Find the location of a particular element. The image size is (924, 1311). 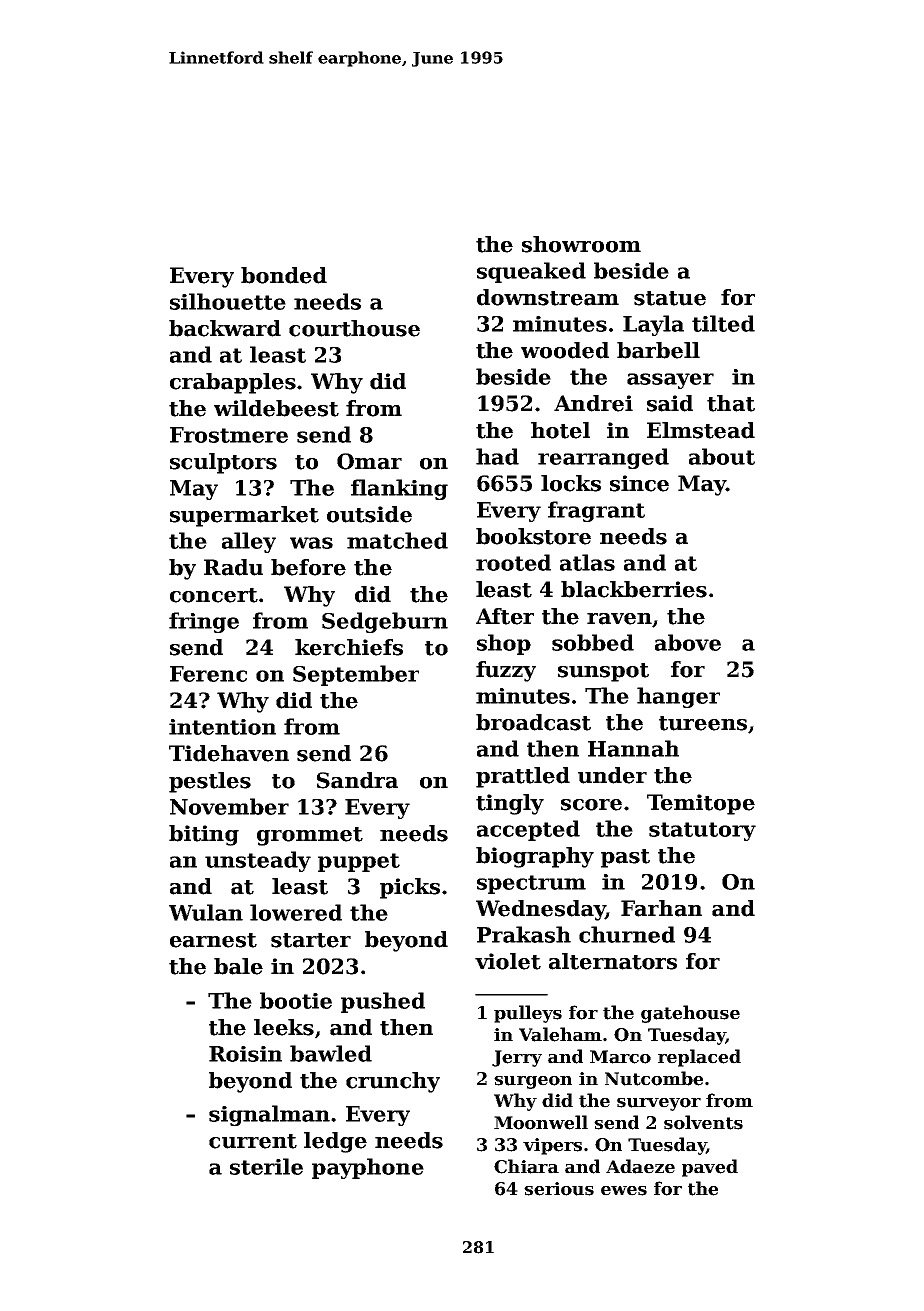

grommet is located at coordinates (310, 836).
